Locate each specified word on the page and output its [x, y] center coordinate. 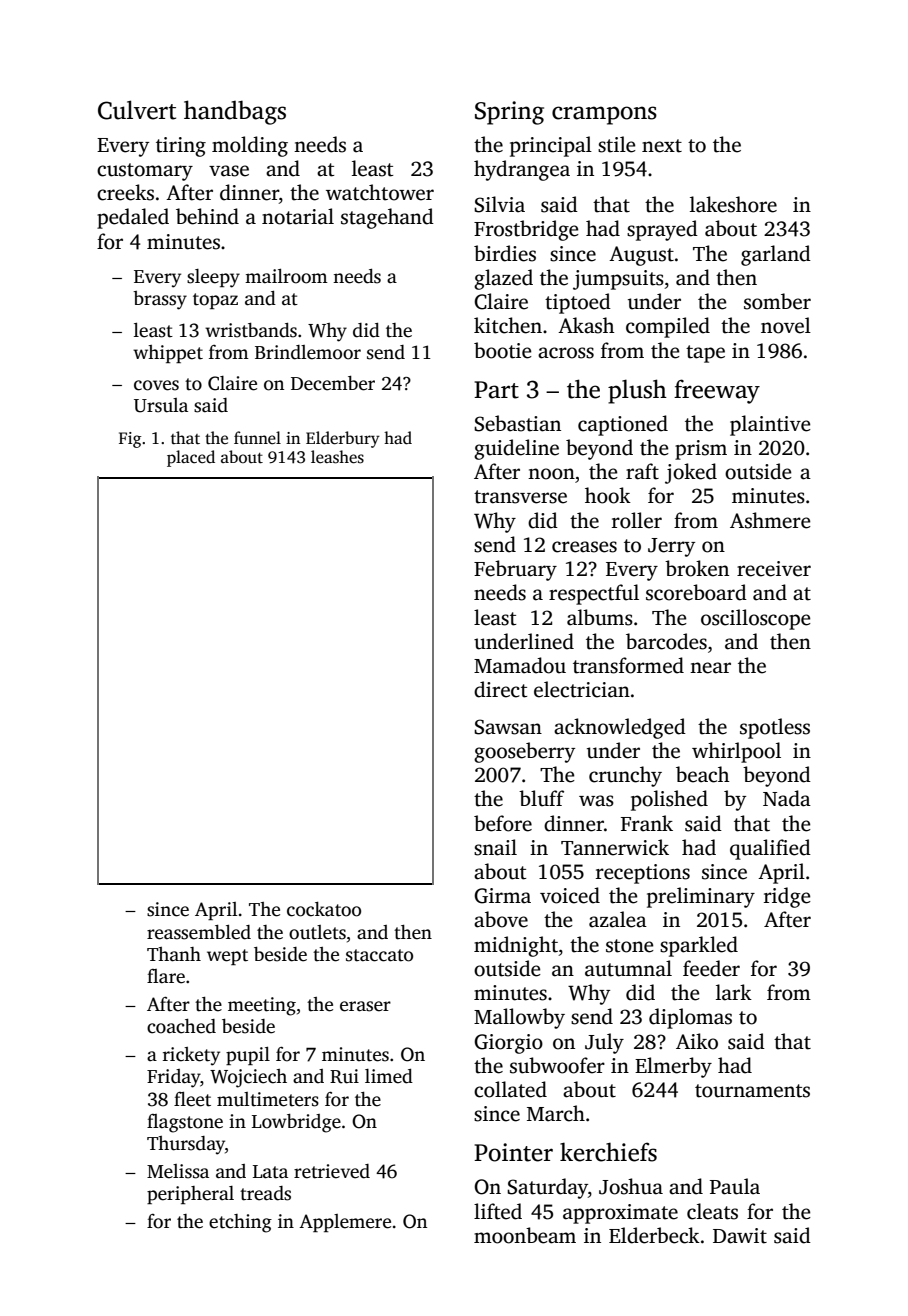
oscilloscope [756, 619]
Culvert [137, 110]
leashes [337, 457]
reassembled [199, 932]
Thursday [186, 1145]
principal [551, 146]
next [662, 146]
